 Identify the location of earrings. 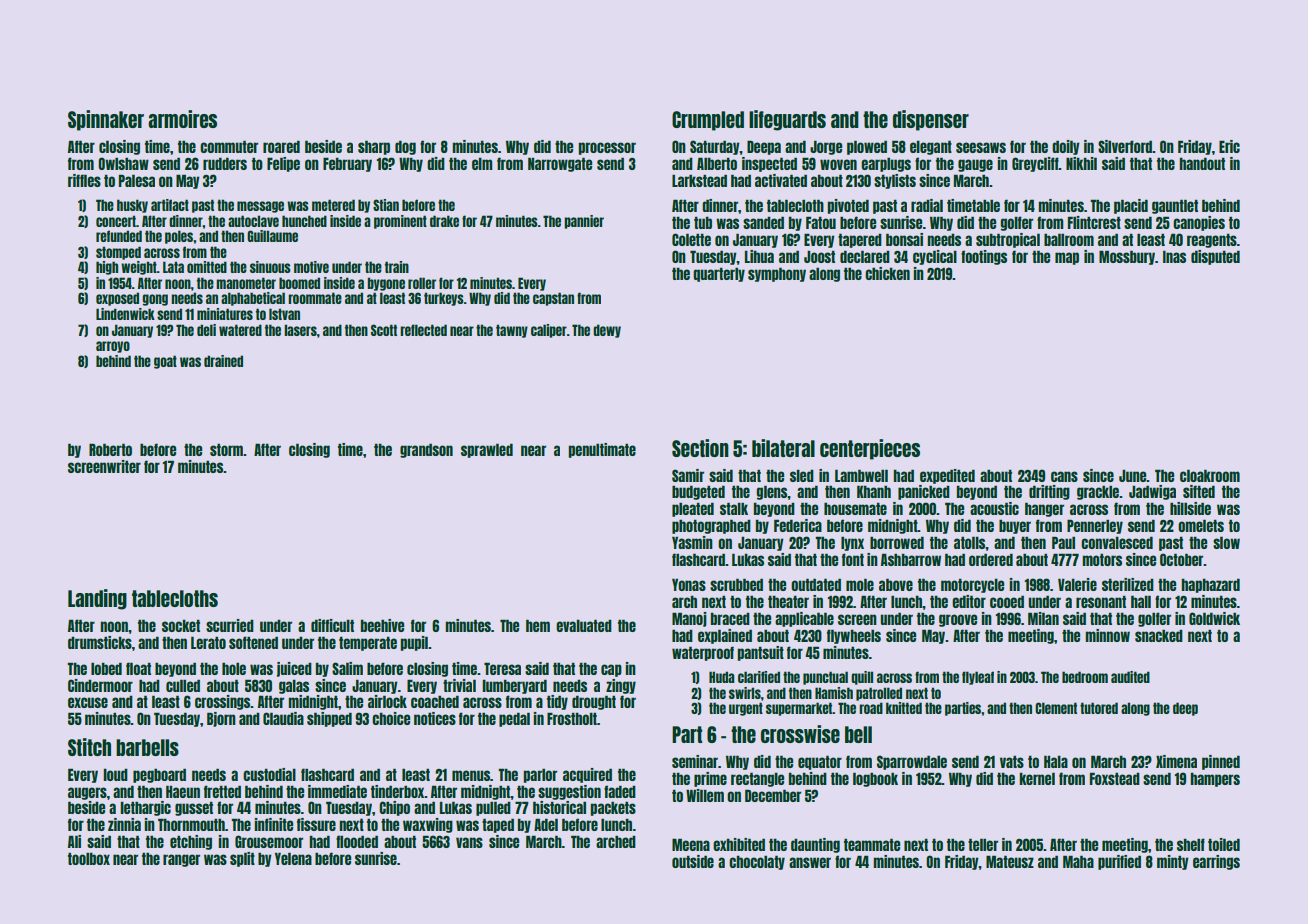
(1216, 862).
